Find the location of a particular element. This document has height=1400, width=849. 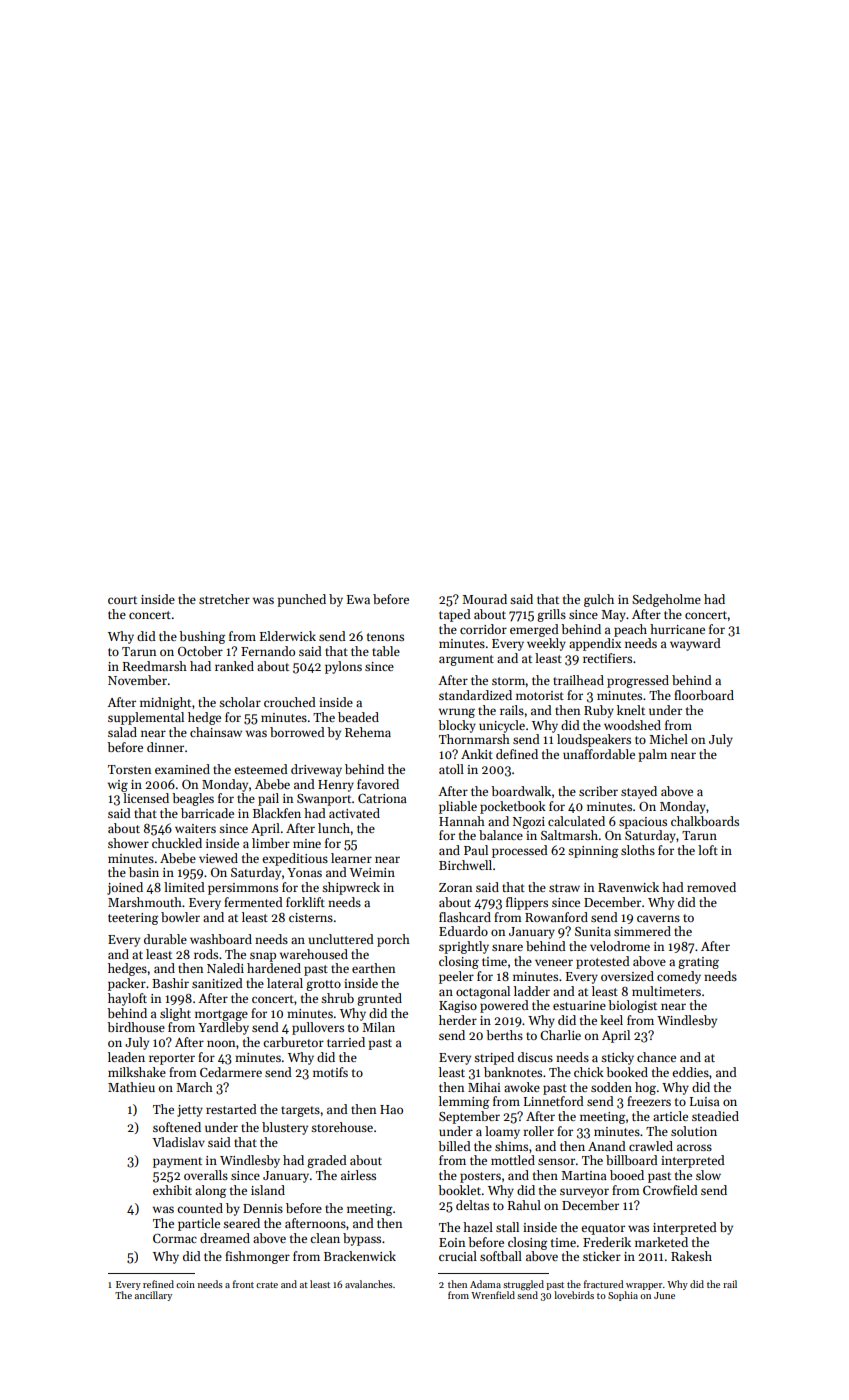

sloths is located at coordinates (638, 850).
